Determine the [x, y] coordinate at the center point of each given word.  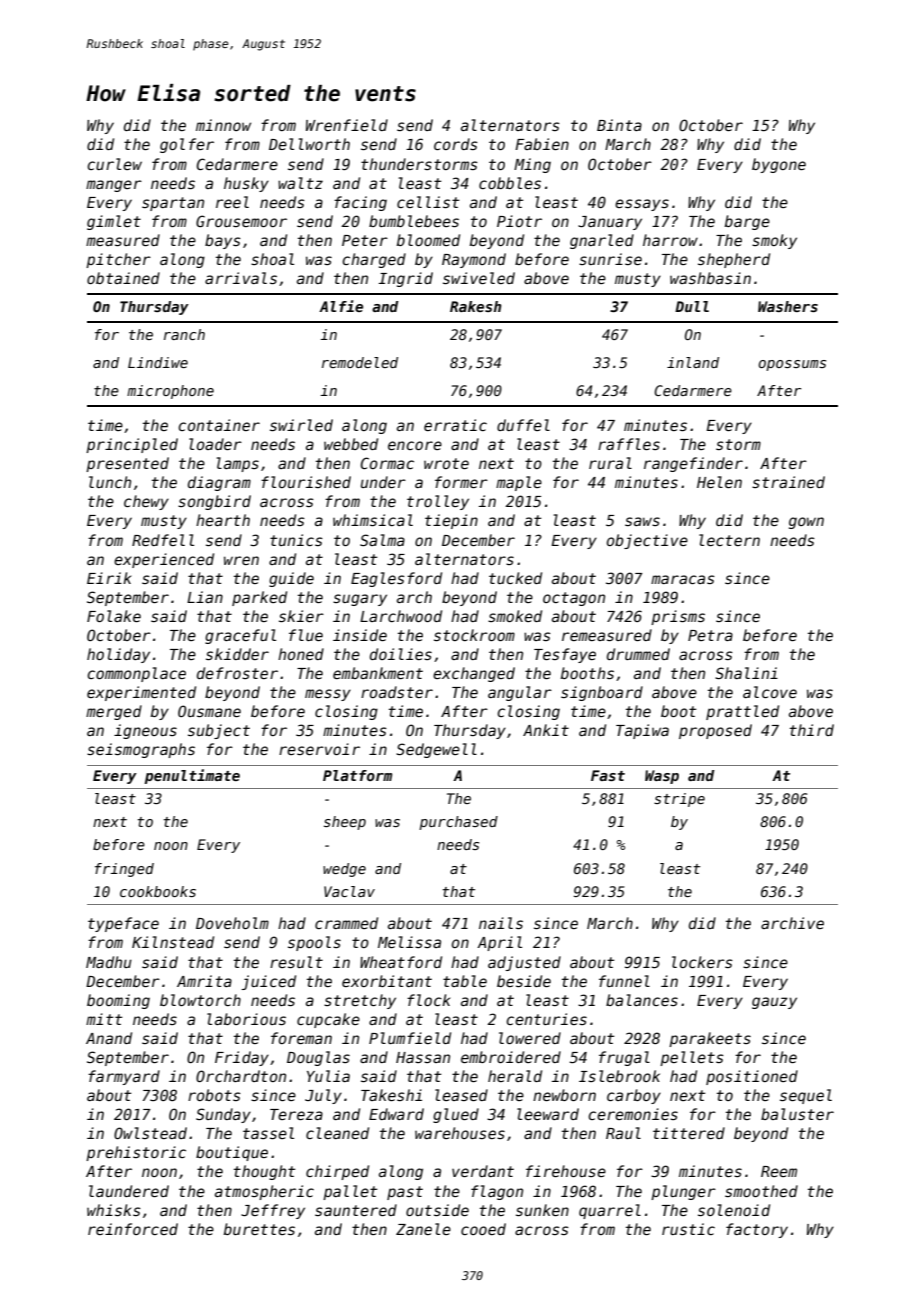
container [219, 425]
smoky [774, 241]
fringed [124, 870]
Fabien [542, 144]
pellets [692, 1058]
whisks [114, 1210]
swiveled [479, 278]
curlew [114, 164]
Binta [619, 125]
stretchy [360, 1001]
